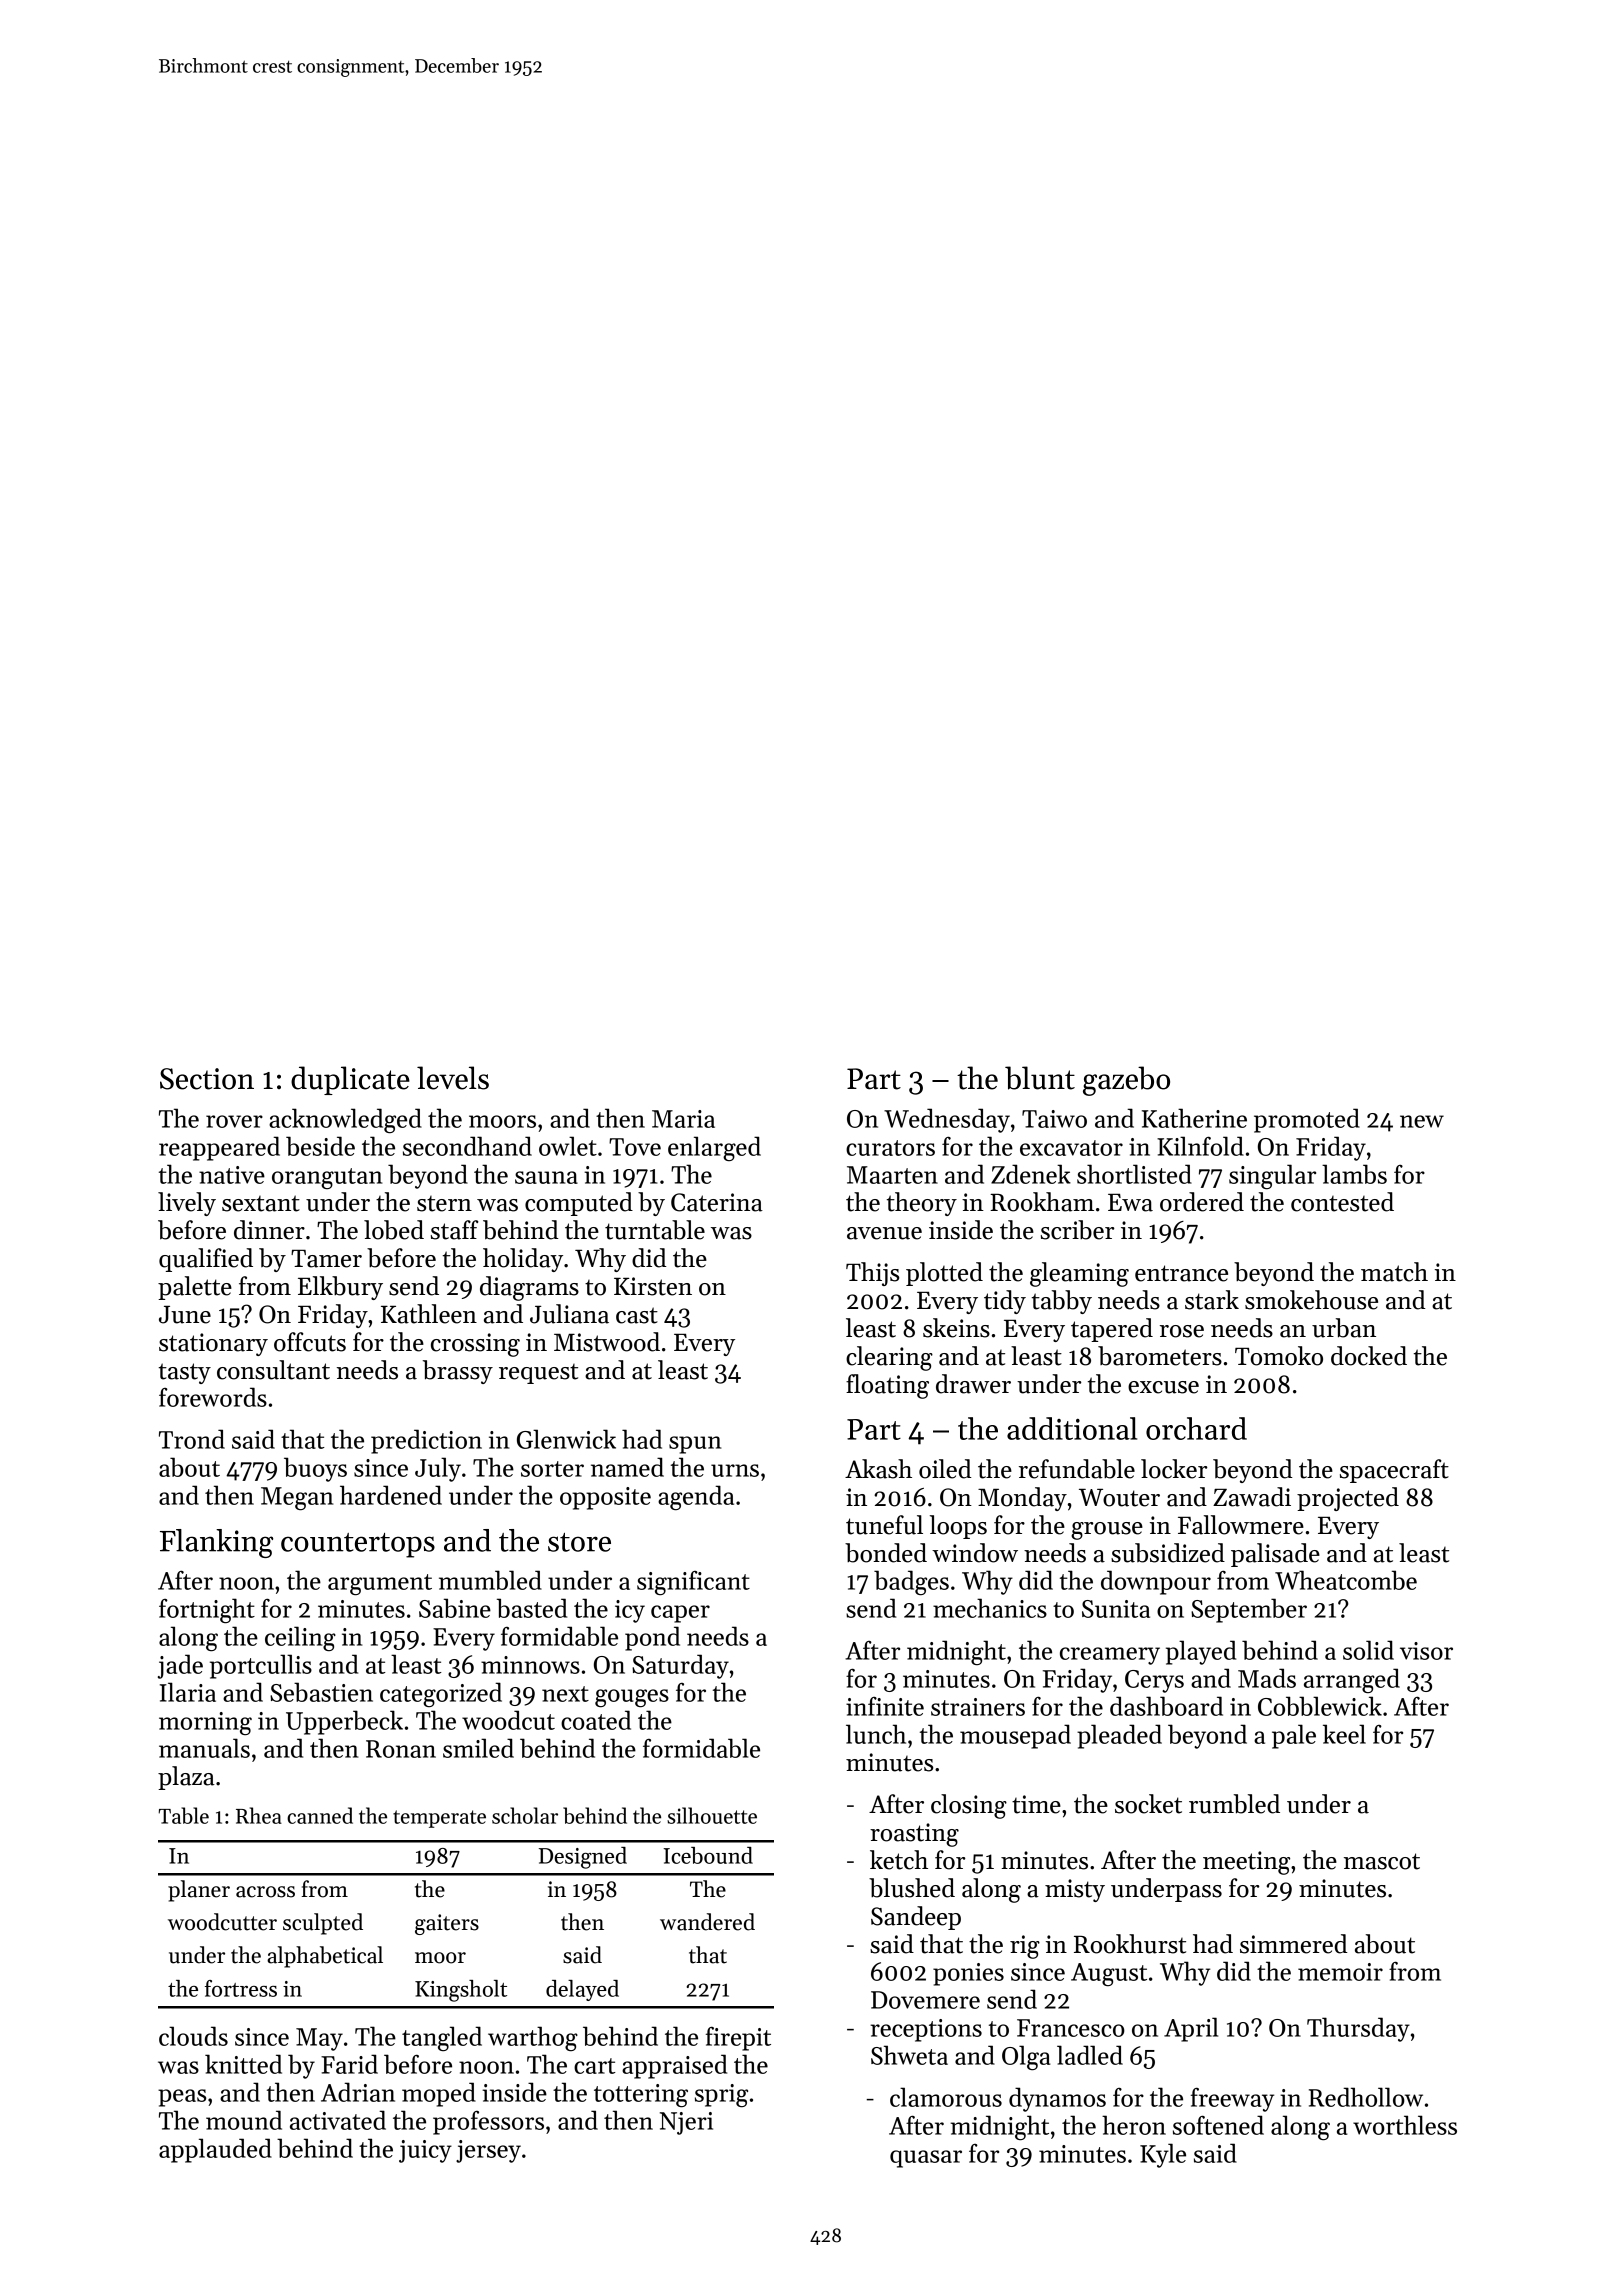 The image size is (1620, 2292). Describe the element at coordinates (1126, 1081) in the screenshot. I see `gazebo` at that location.
